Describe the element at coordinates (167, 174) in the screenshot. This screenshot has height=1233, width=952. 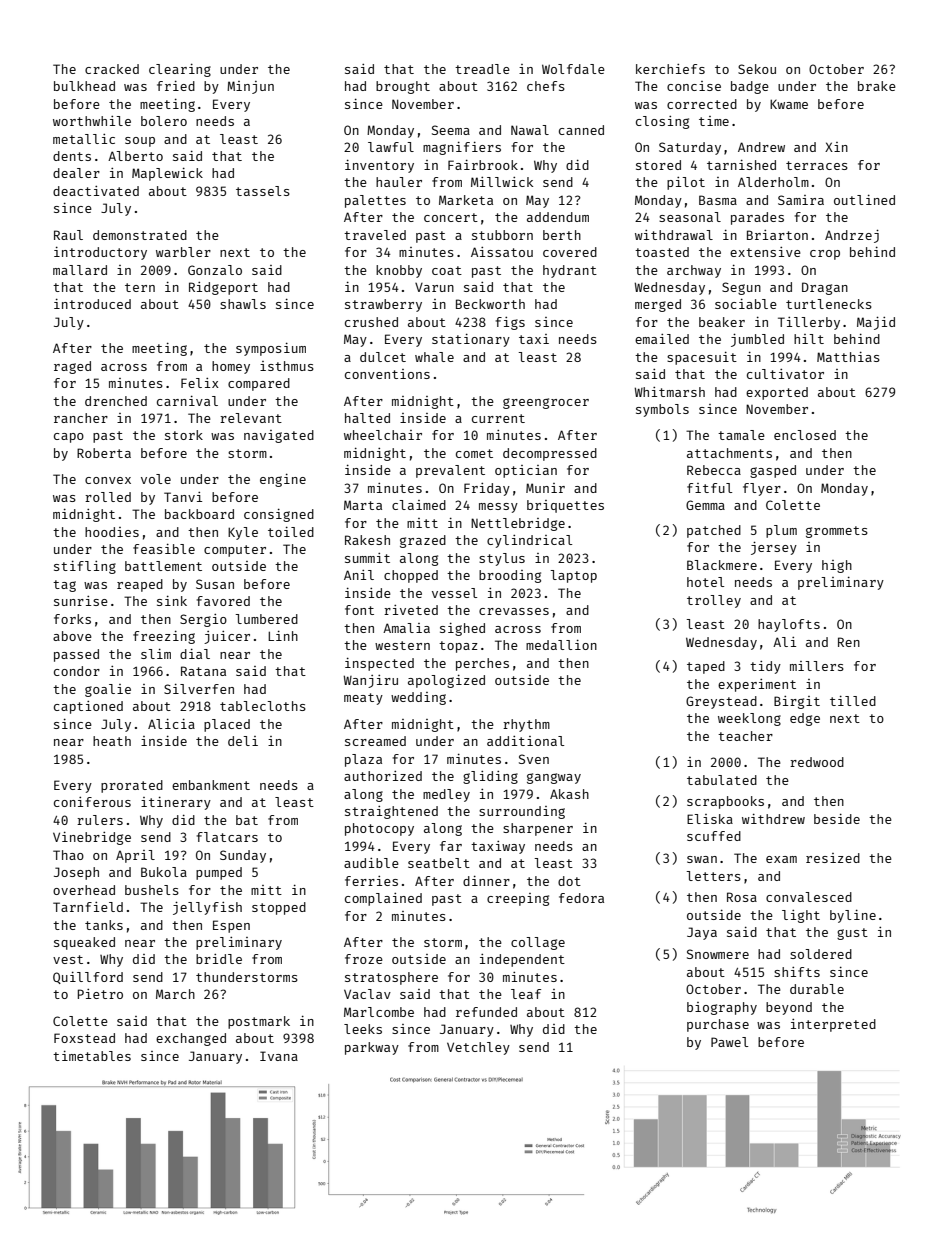
I see `Maplewick` at that location.
